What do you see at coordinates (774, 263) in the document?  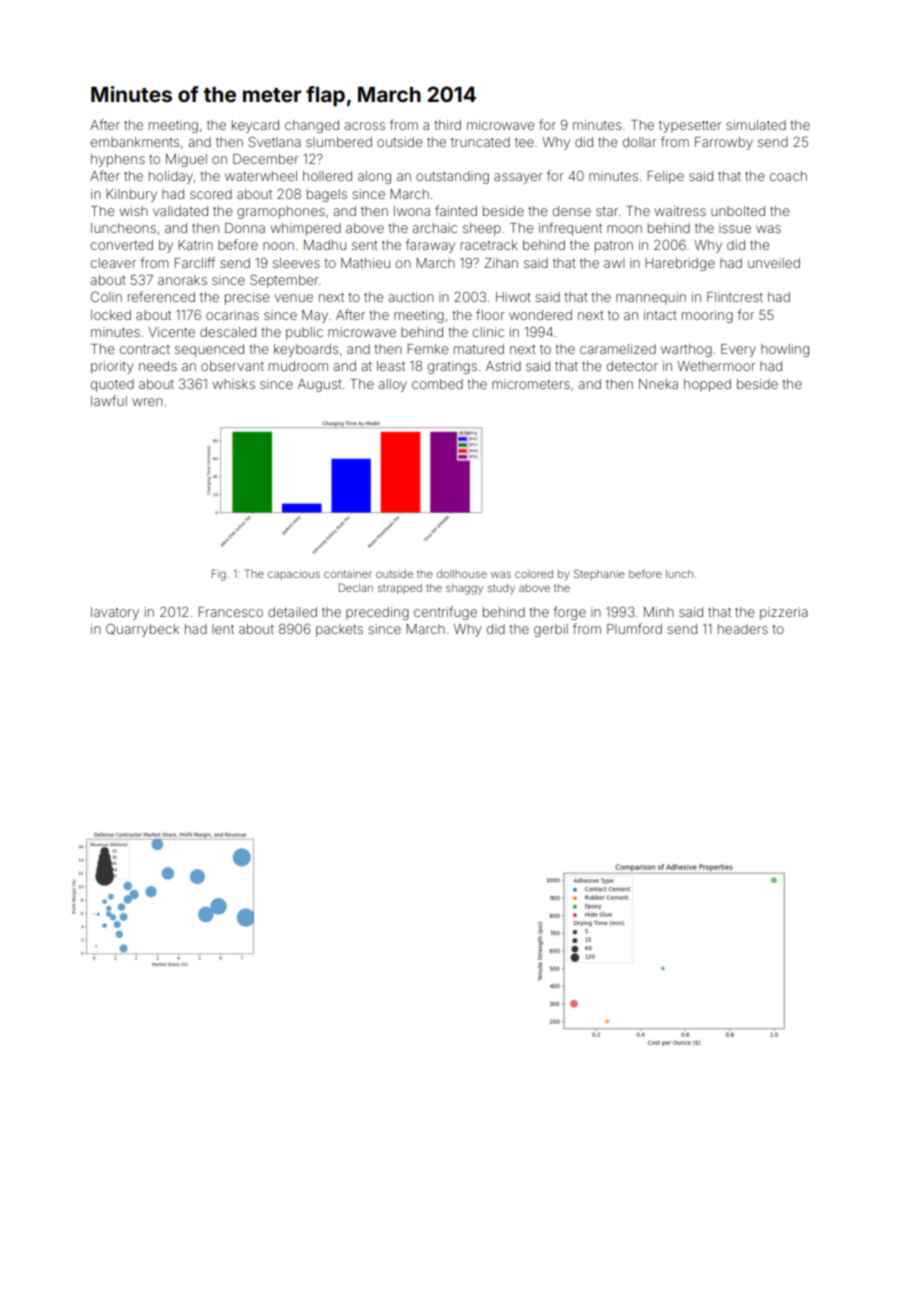 I see `unveiled` at bounding box center [774, 263].
